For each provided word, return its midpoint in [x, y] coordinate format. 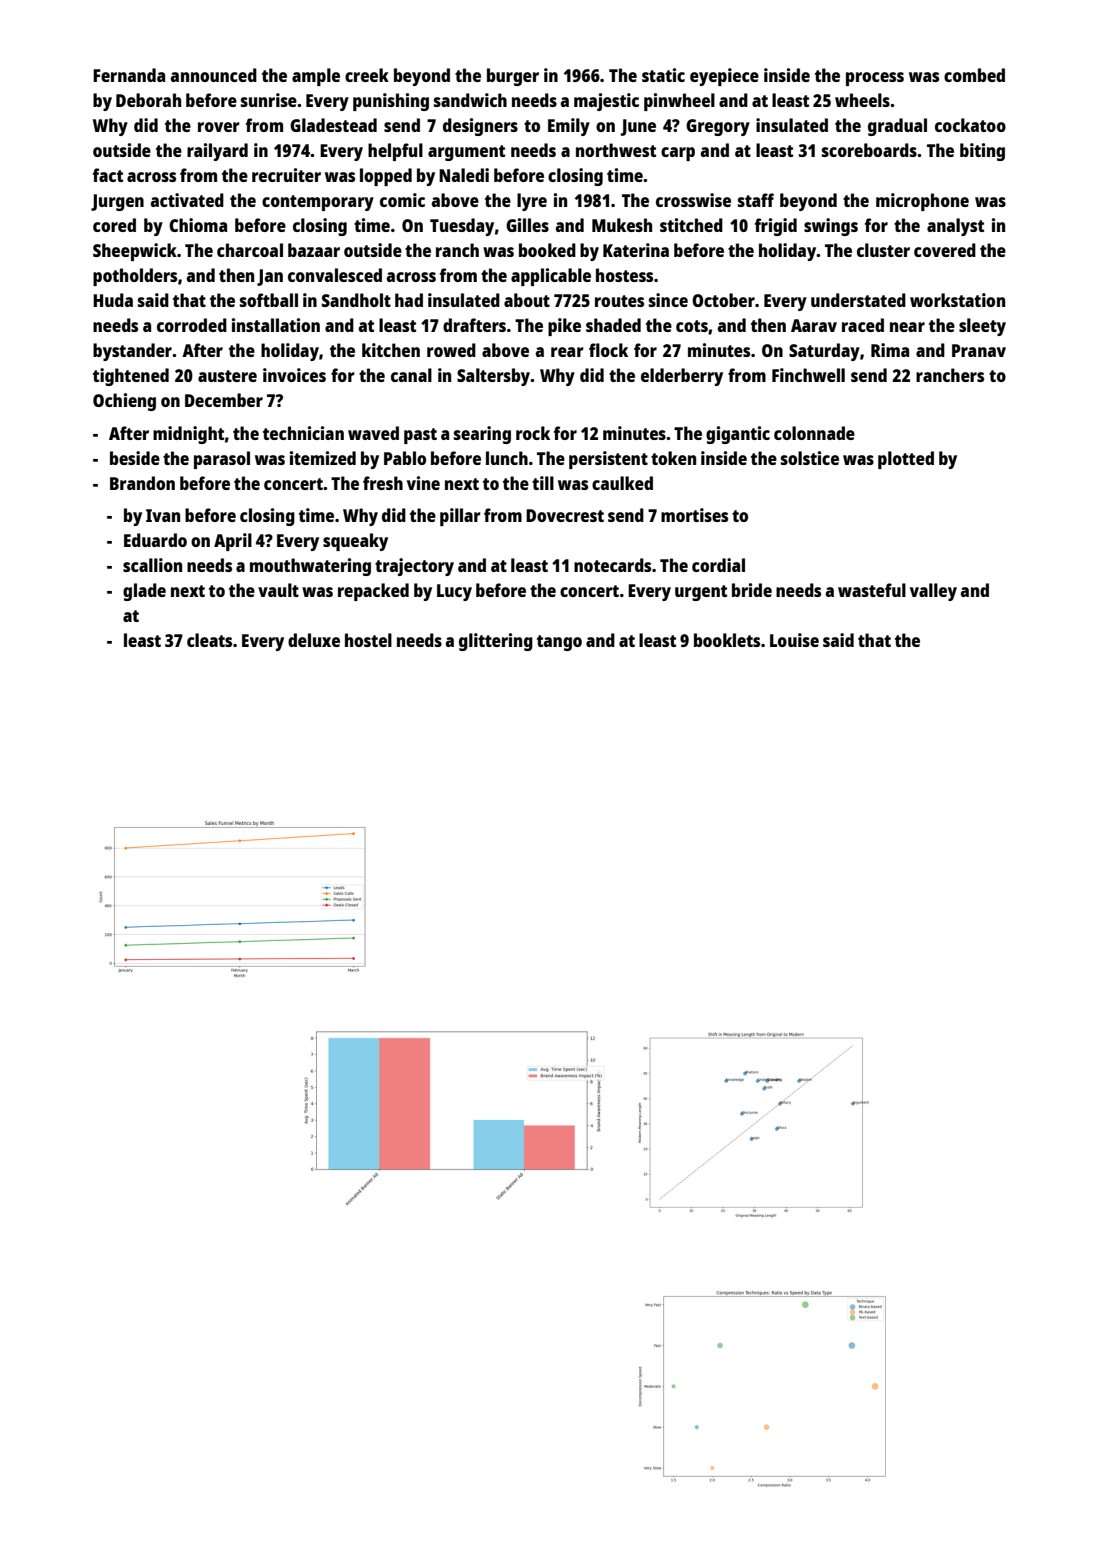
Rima [890, 350]
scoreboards [869, 150]
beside [135, 458]
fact [108, 175]
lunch [507, 458]
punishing [391, 102]
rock [533, 433]
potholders [135, 277]
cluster [883, 250]
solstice [810, 458]
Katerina [636, 250]
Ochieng [124, 402]
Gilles [527, 225]
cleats [209, 640]
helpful [395, 152]
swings [831, 227]
